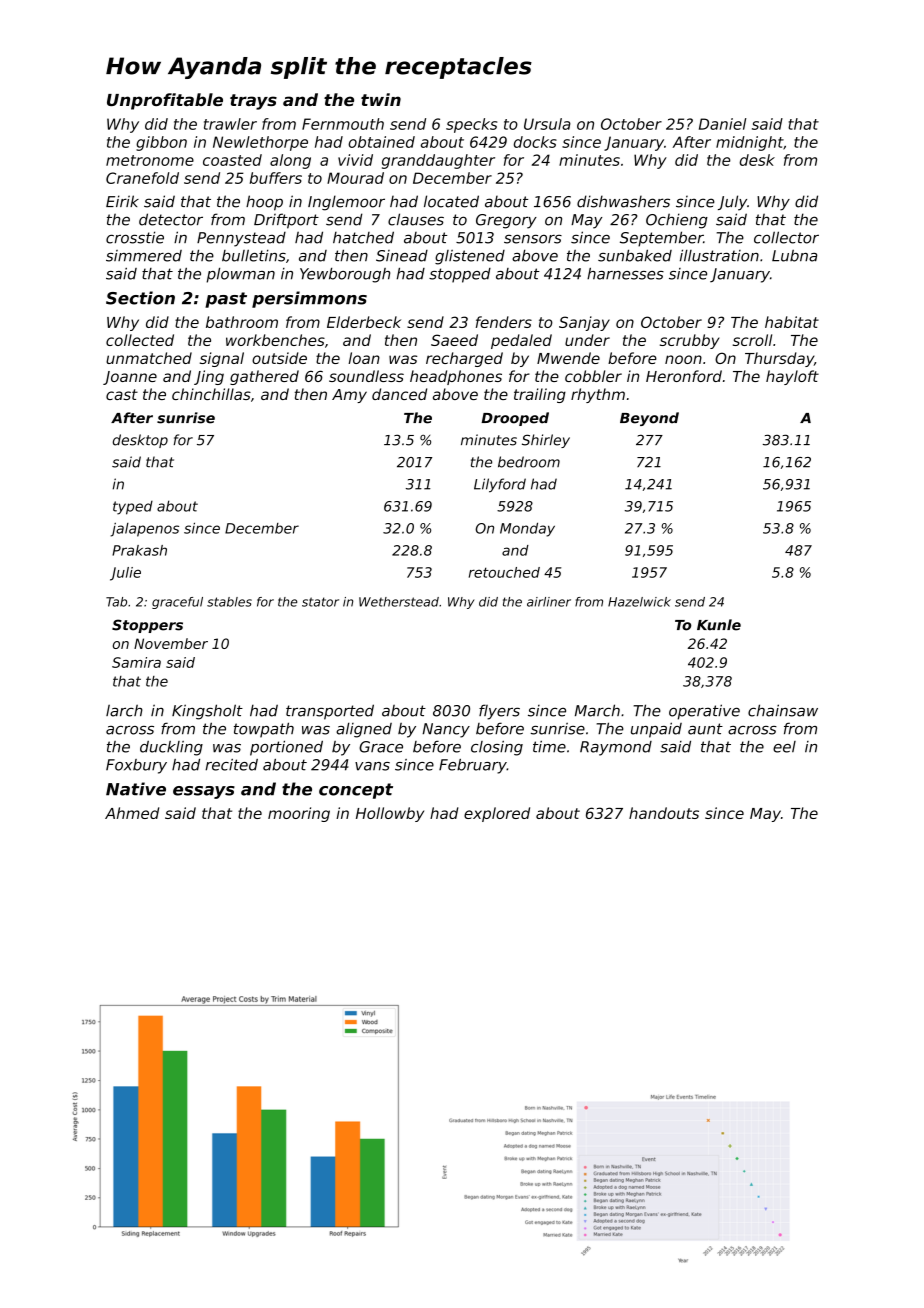  Describe the element at coordinates (722, 124) in the screenshot. I see `Daniel` at that location.
